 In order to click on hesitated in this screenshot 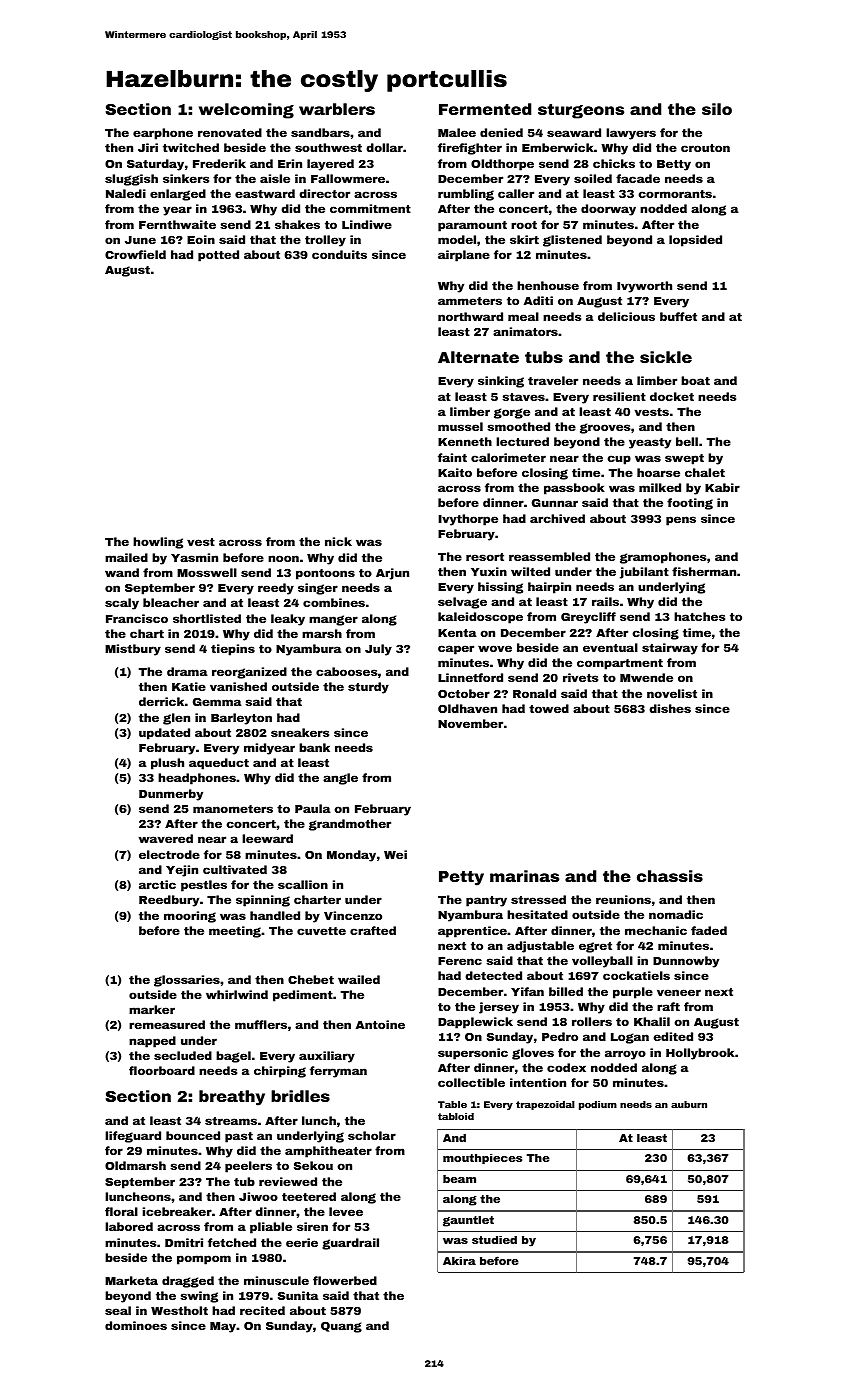, I will do `click(537, 914)`.
